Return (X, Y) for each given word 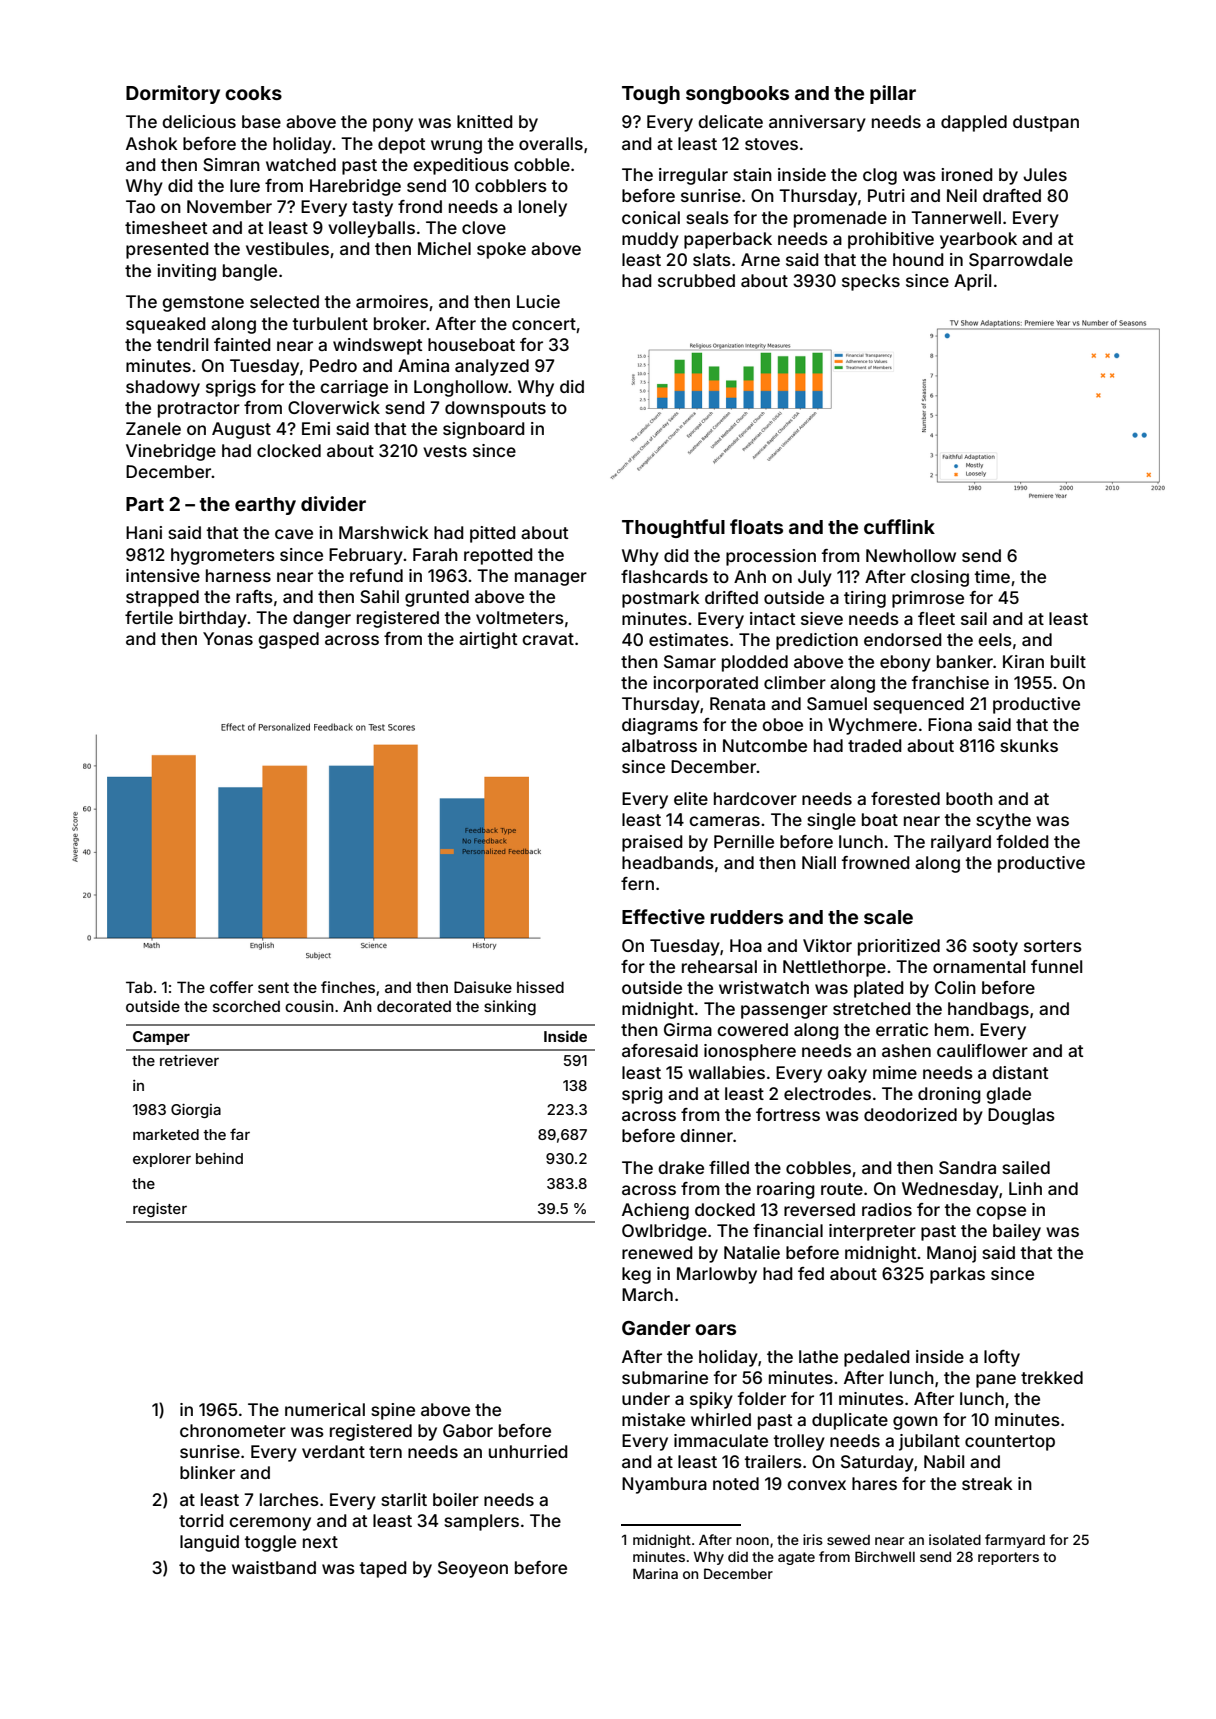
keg (636, 1275)
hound (918, 259)
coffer (231, 987)
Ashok (152, 143)
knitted (485, 121)
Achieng (655, 1211)
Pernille (744, 841)
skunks (1029, 745)
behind (219, 1158)
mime (895, 1072)
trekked (1052, 1377)
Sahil (379, 596)
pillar (893, 94)
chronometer (233, 1430)
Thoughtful (673, 528)
